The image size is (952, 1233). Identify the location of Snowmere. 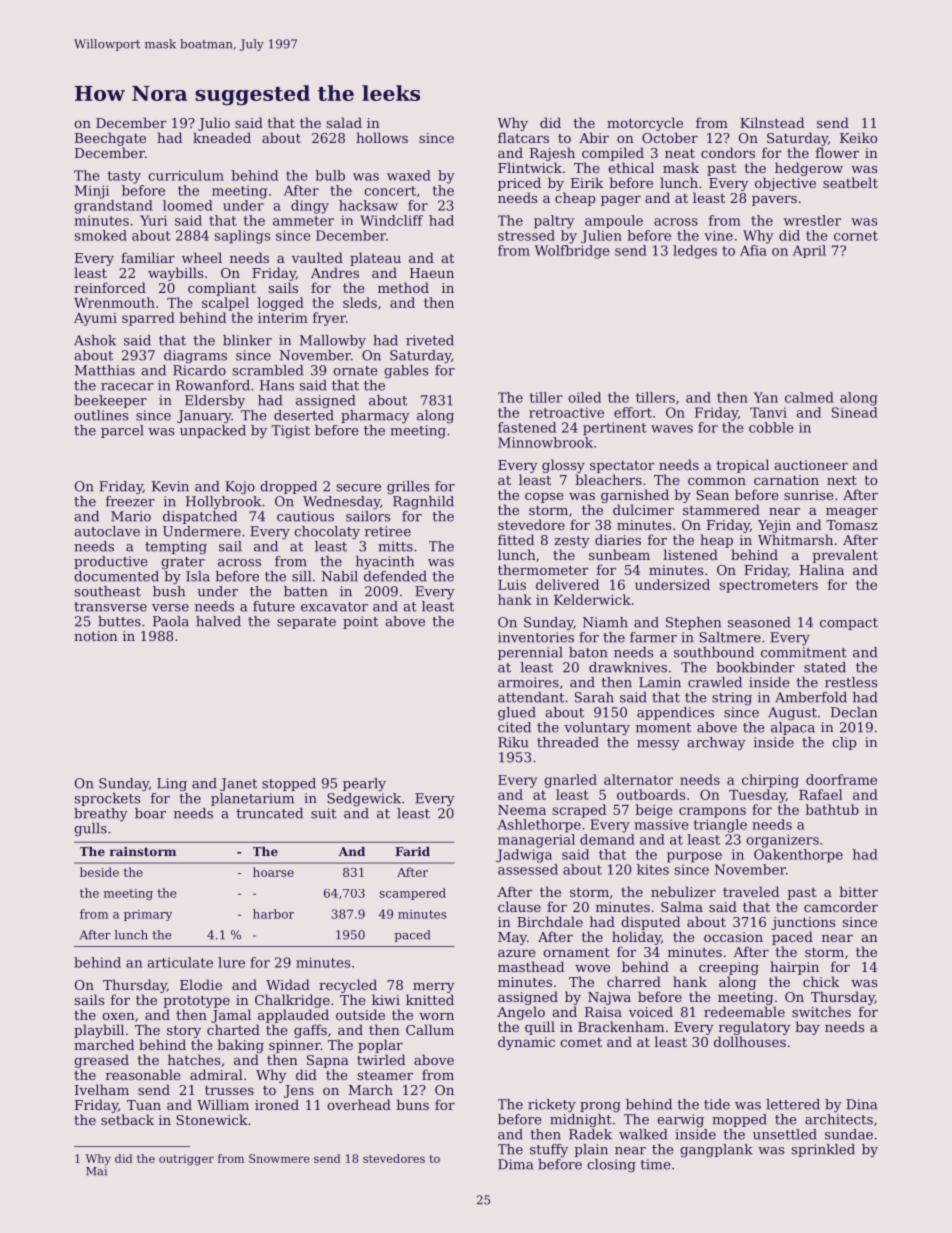
(279, 1158).
